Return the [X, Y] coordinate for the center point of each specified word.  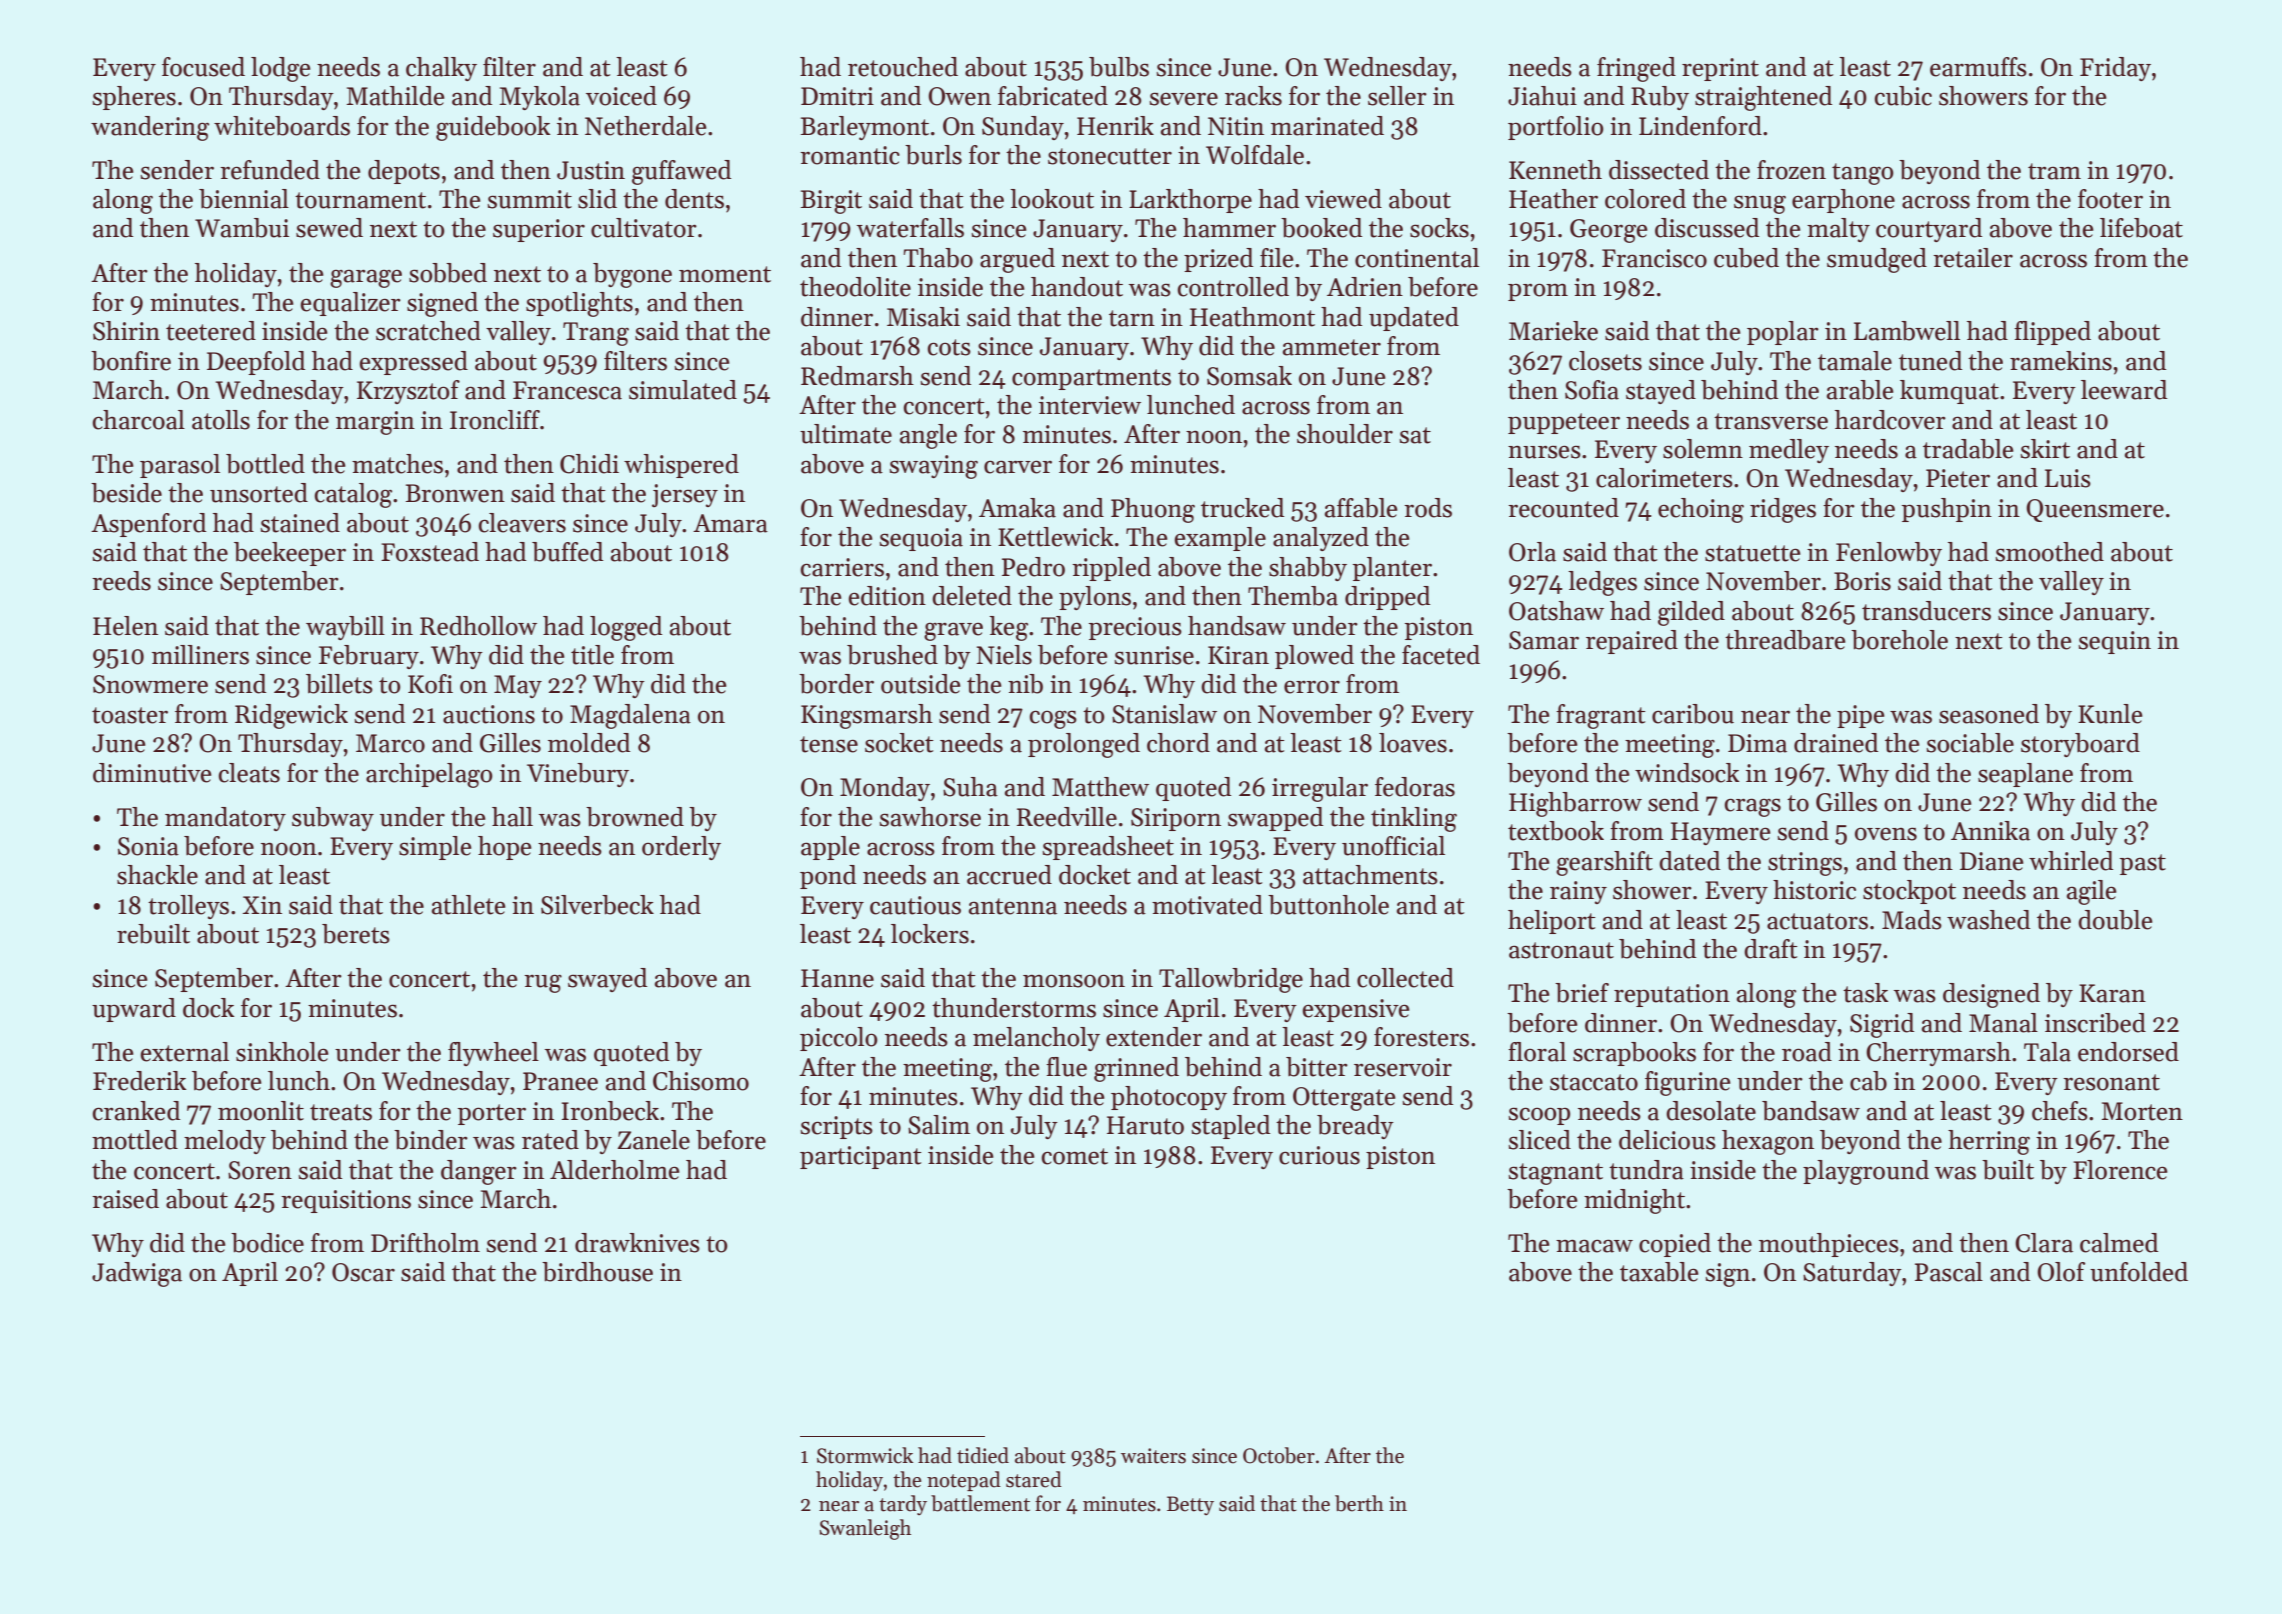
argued [1017, 260]
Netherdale [646, 126]
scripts [836, 1127]
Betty [1190, 1505]
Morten [2142, 1111]
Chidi [589, 464]
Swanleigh [865, 1529]
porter [492, 1114]
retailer [1973, 258]
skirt [2045, 449]
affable [1361, 508]
